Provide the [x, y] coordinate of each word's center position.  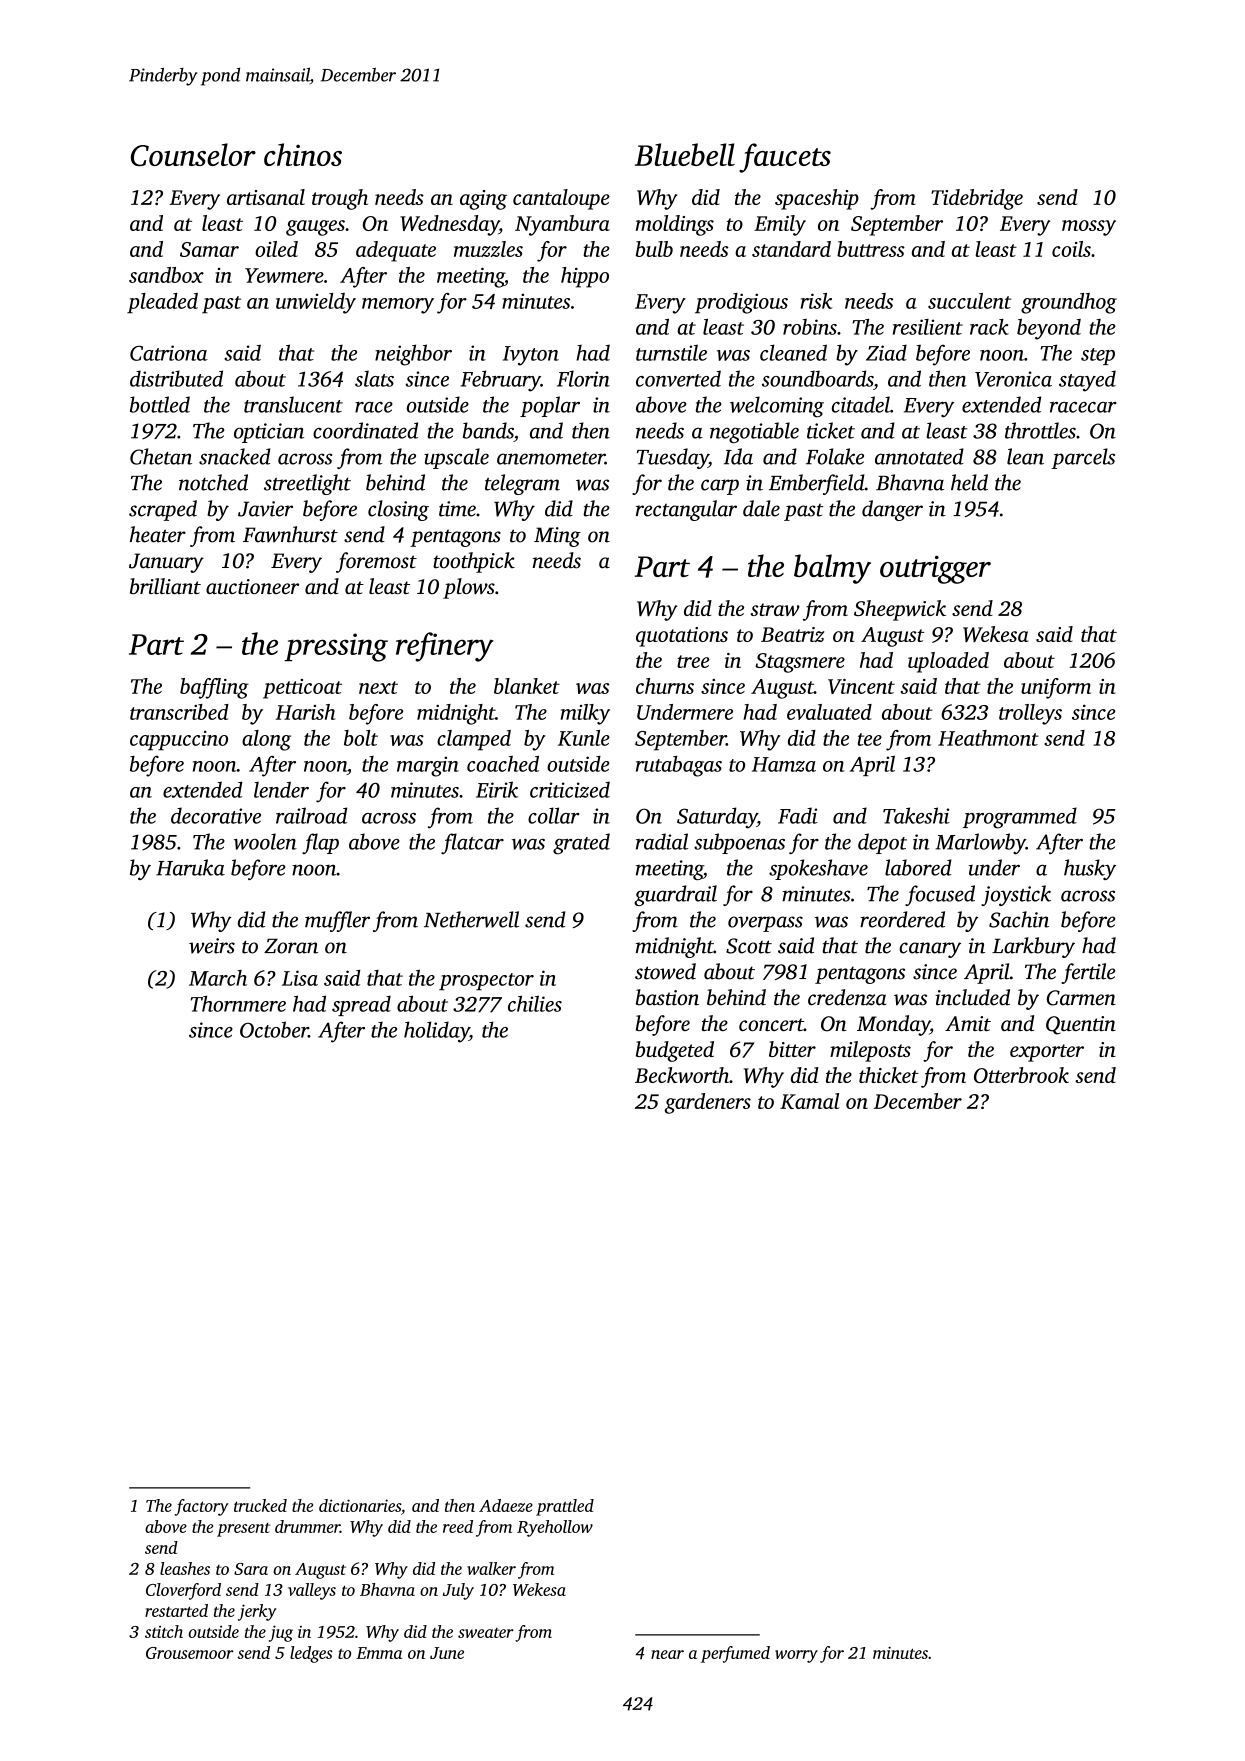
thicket [889, 1075]
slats [374, 378]
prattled [565, 1507]
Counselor [193, 154]
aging [483, 200]
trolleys [1030, 714]
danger [892, 510]
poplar [550, 406]
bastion [667, 997]
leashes [185, 1568]
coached [503, 763]
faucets [785, 158]
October [274, 1029]
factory [202, 1507]
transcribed [179, 712]
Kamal [809, 1101]
